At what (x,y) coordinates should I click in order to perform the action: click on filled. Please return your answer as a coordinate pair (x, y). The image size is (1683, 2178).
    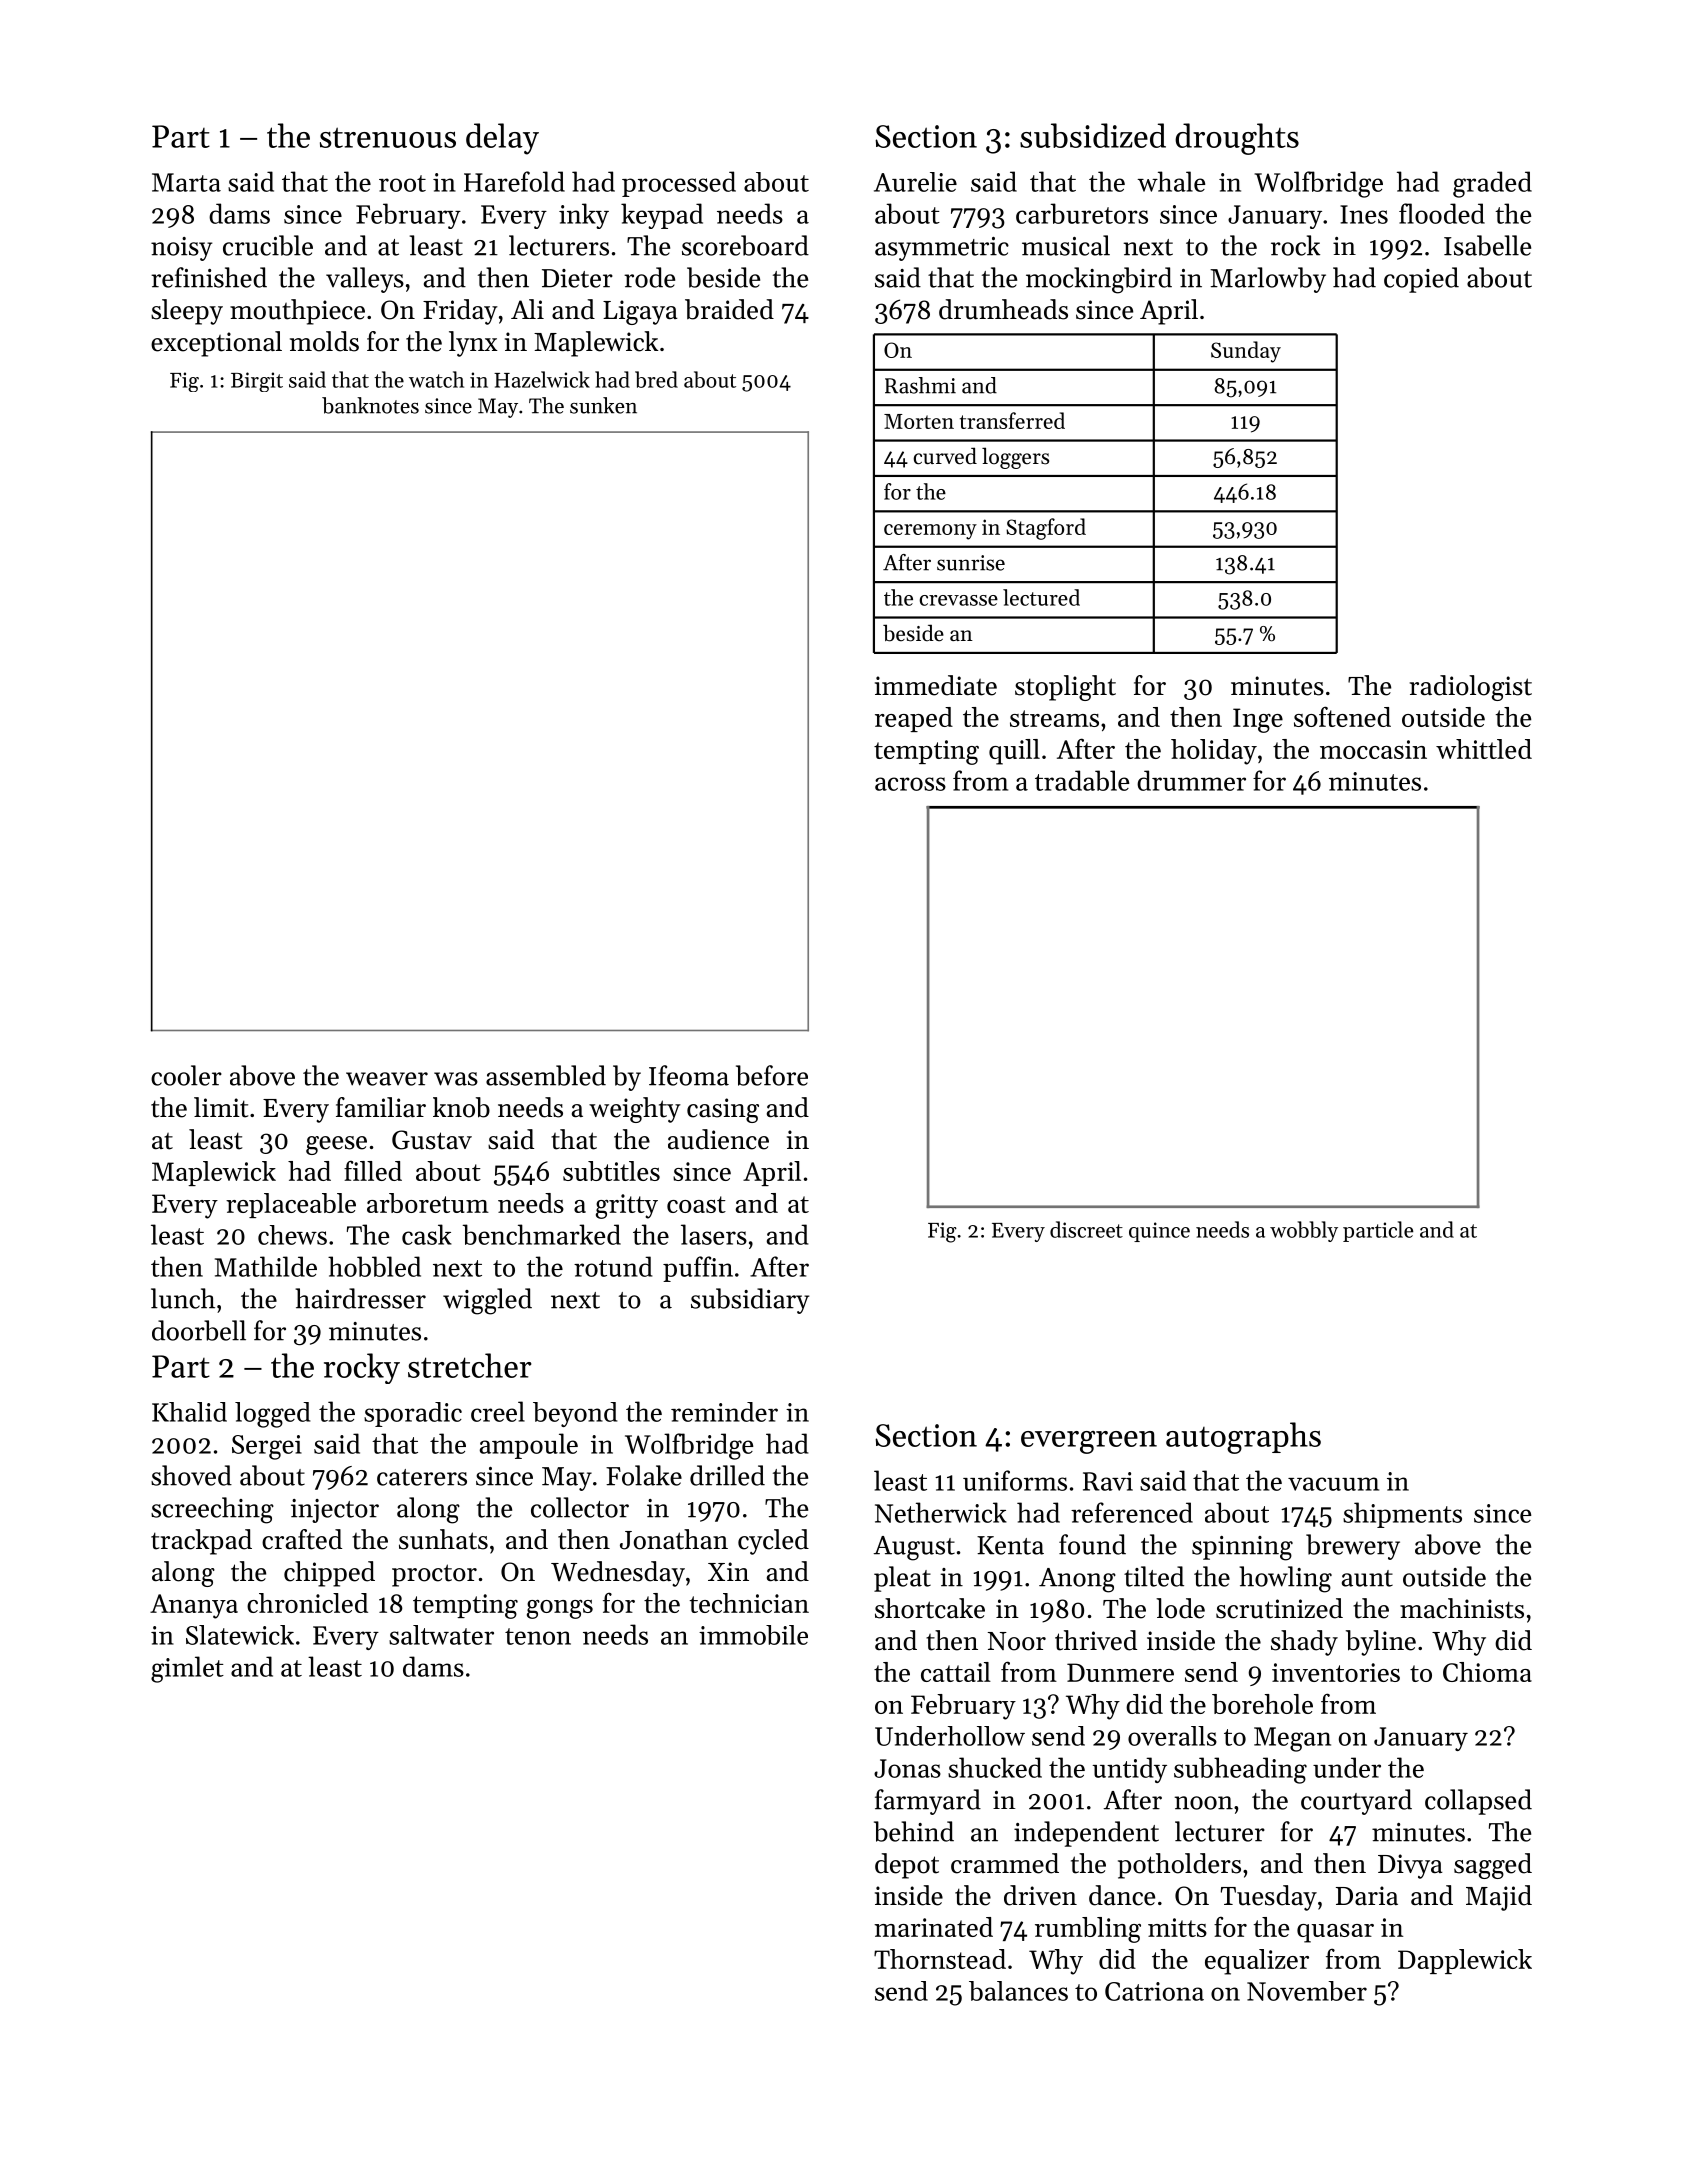
    Looking at the image, I should click on (373, 1170).
